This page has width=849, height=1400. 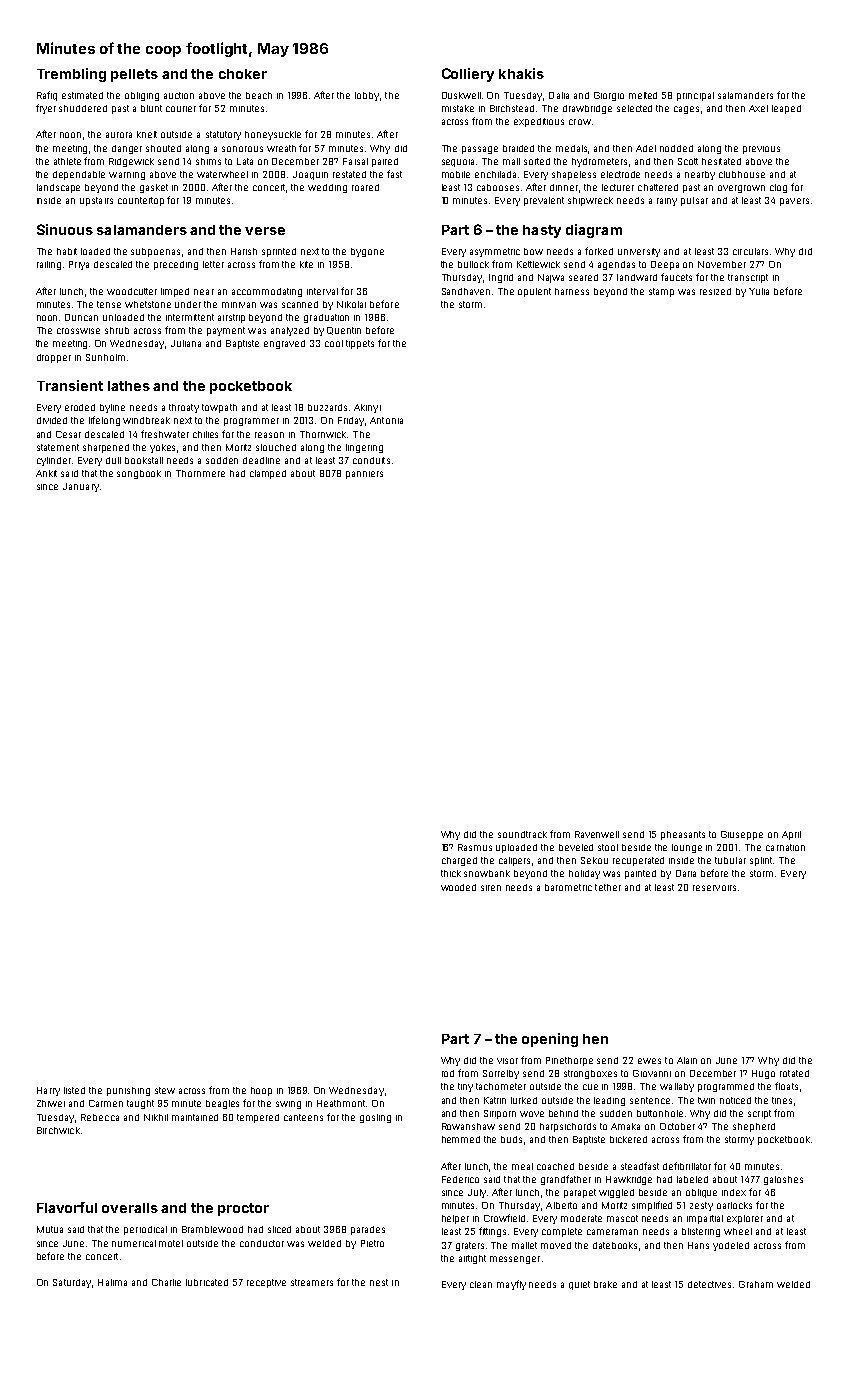 What do you see at coordinates (451, 873) in the page?
I see `thick` at bounding box center [451, 873].
